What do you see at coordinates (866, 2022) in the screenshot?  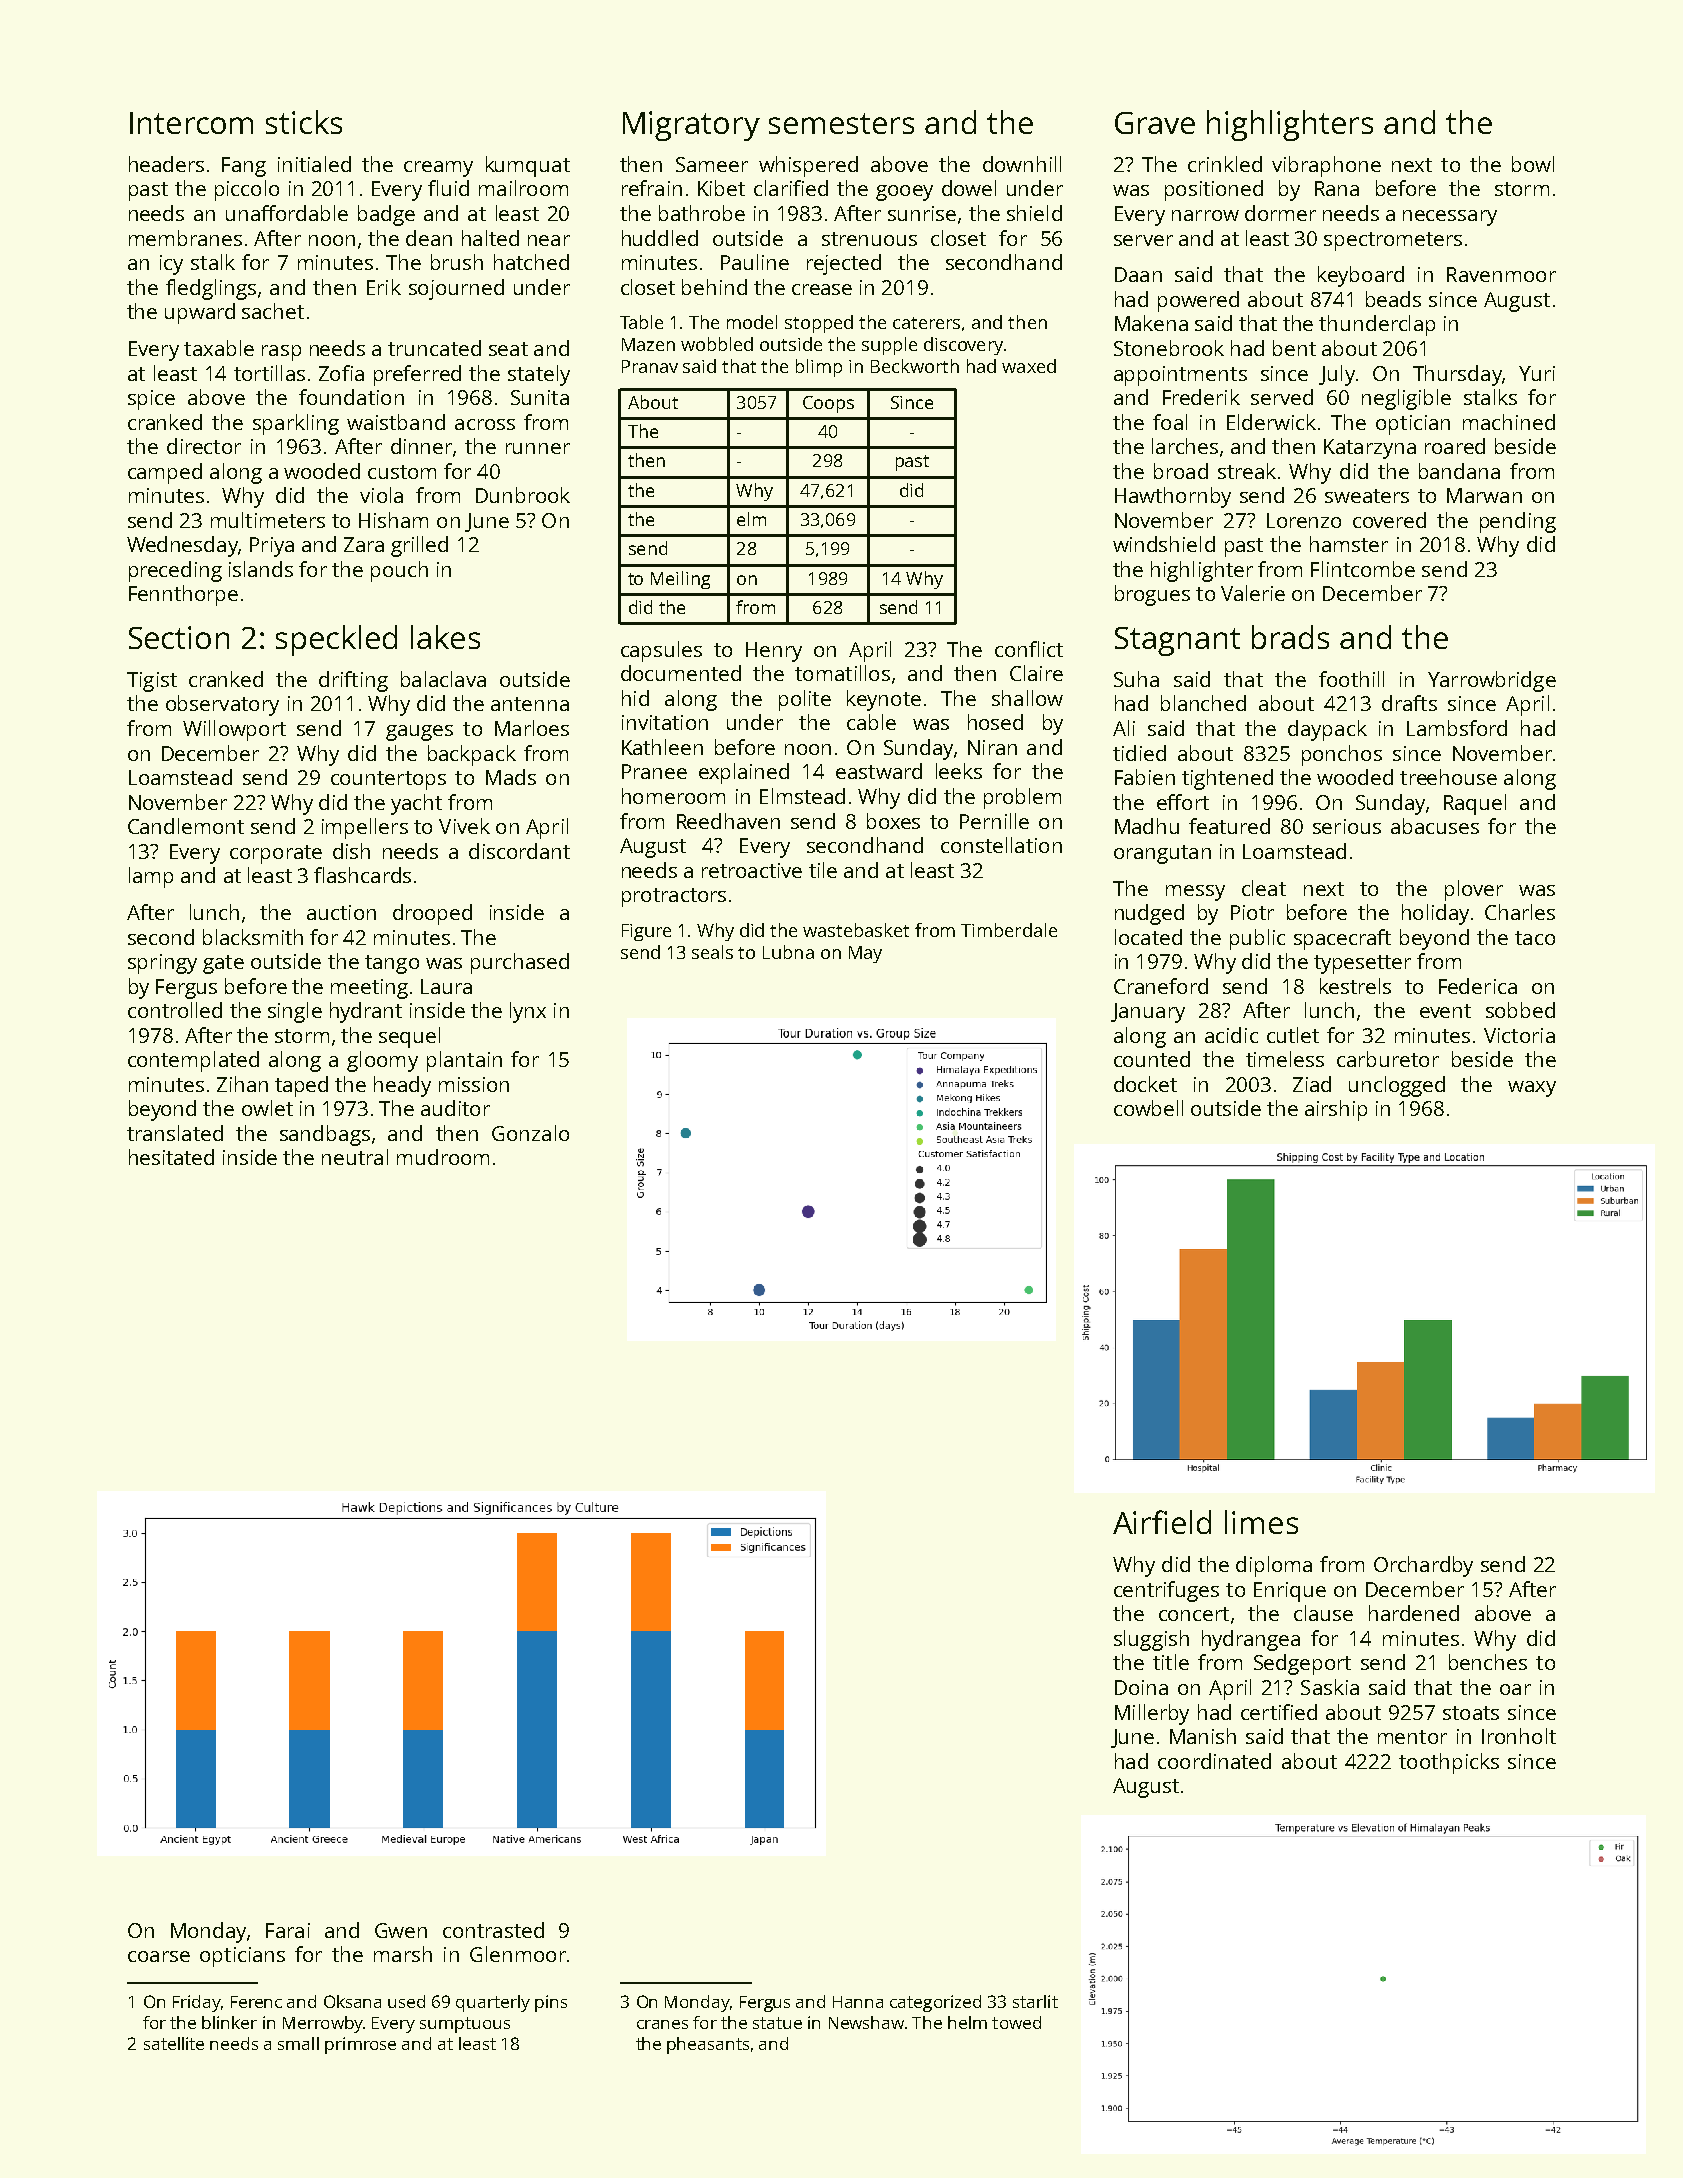 I see `Newshaw` at bounding box center [866, 2022].
